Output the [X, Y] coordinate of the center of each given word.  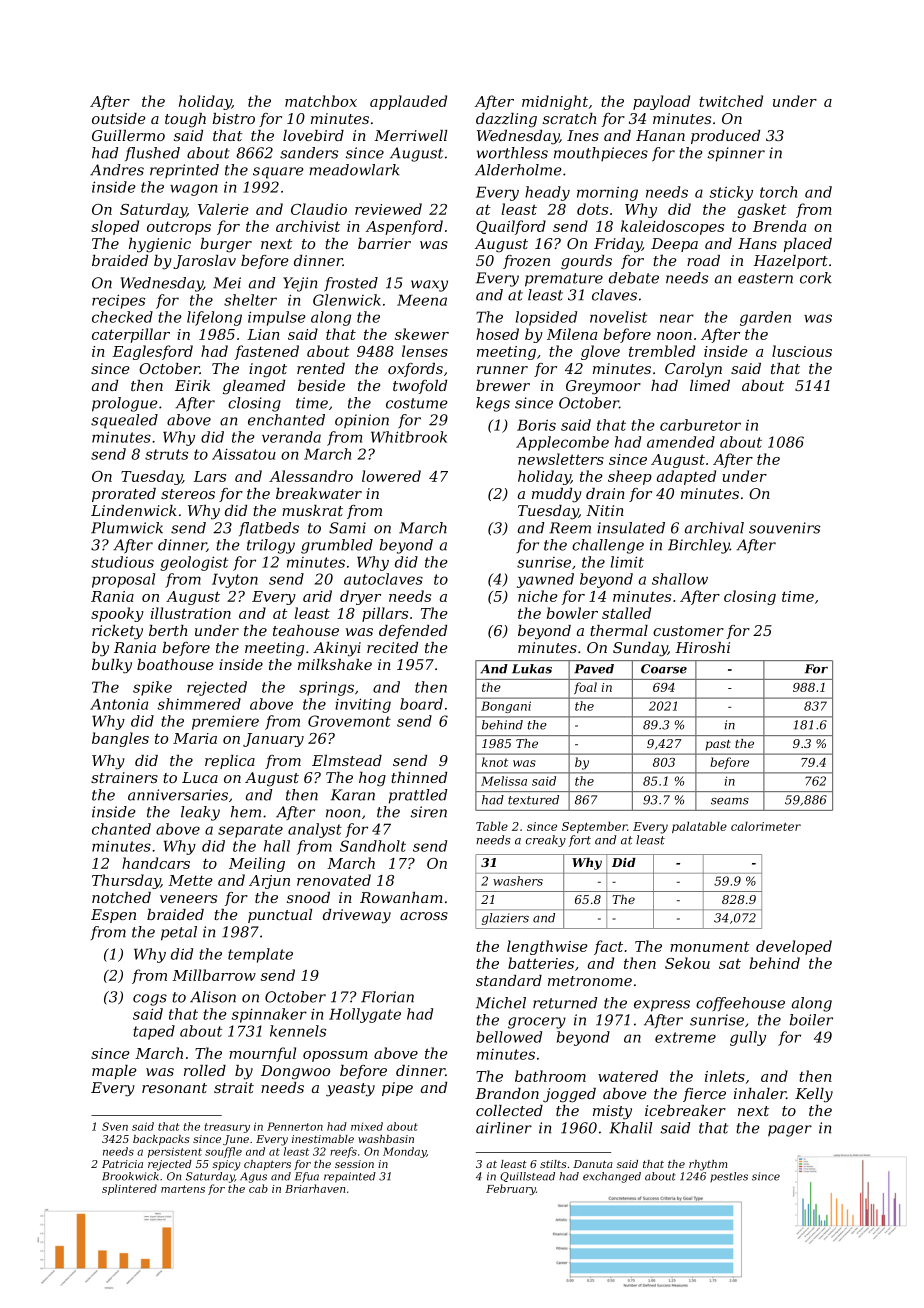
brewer [503, 385]
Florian [387, 997]
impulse [277, 318]
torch [778, 192]
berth [168, 630]
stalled [626, 613]
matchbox [321, 101]
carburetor [700, 425]
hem [246, 812]
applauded [408, 102]
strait [234, 1087]
